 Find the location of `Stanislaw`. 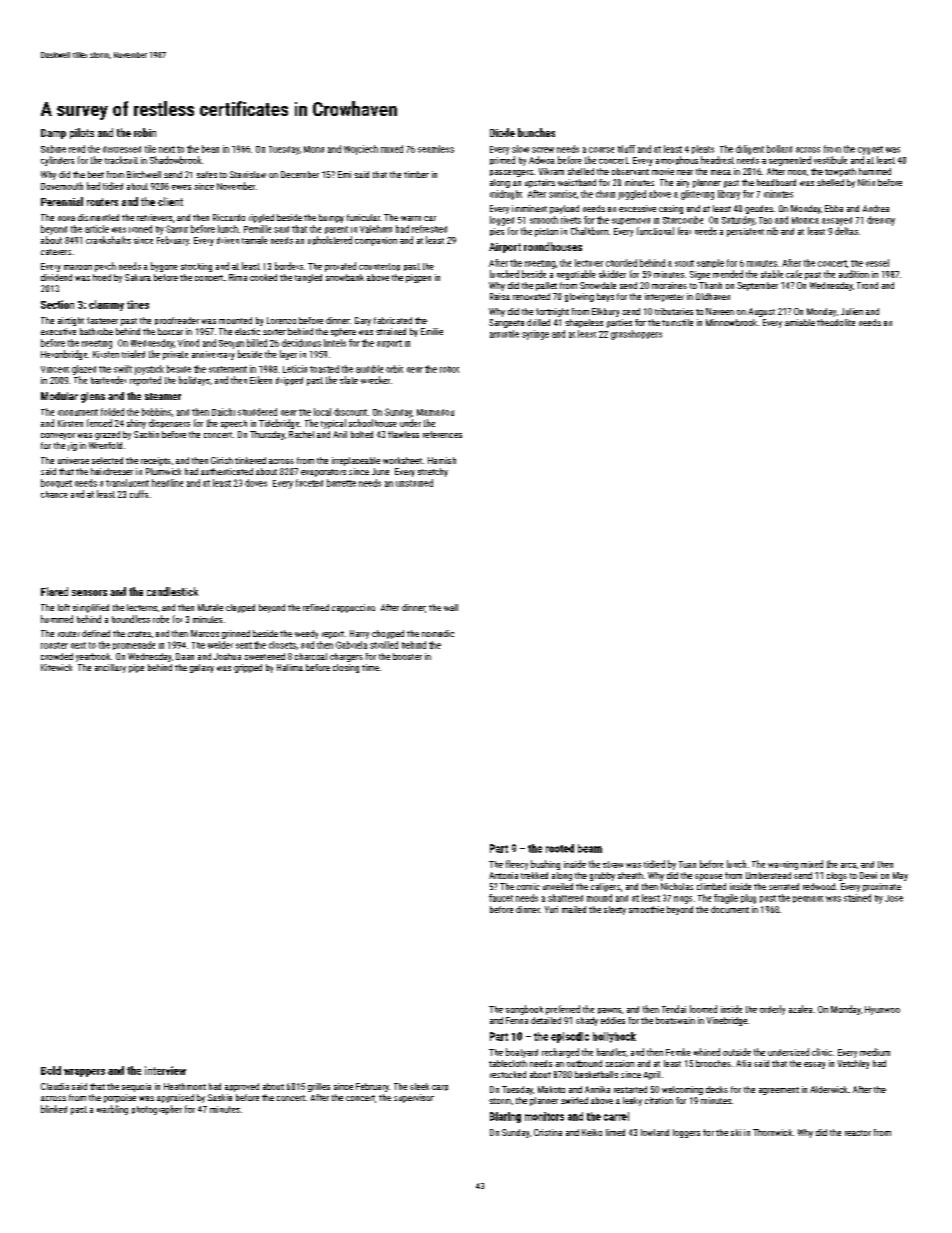

Stanislaw is located at coordinates (248, 174).
